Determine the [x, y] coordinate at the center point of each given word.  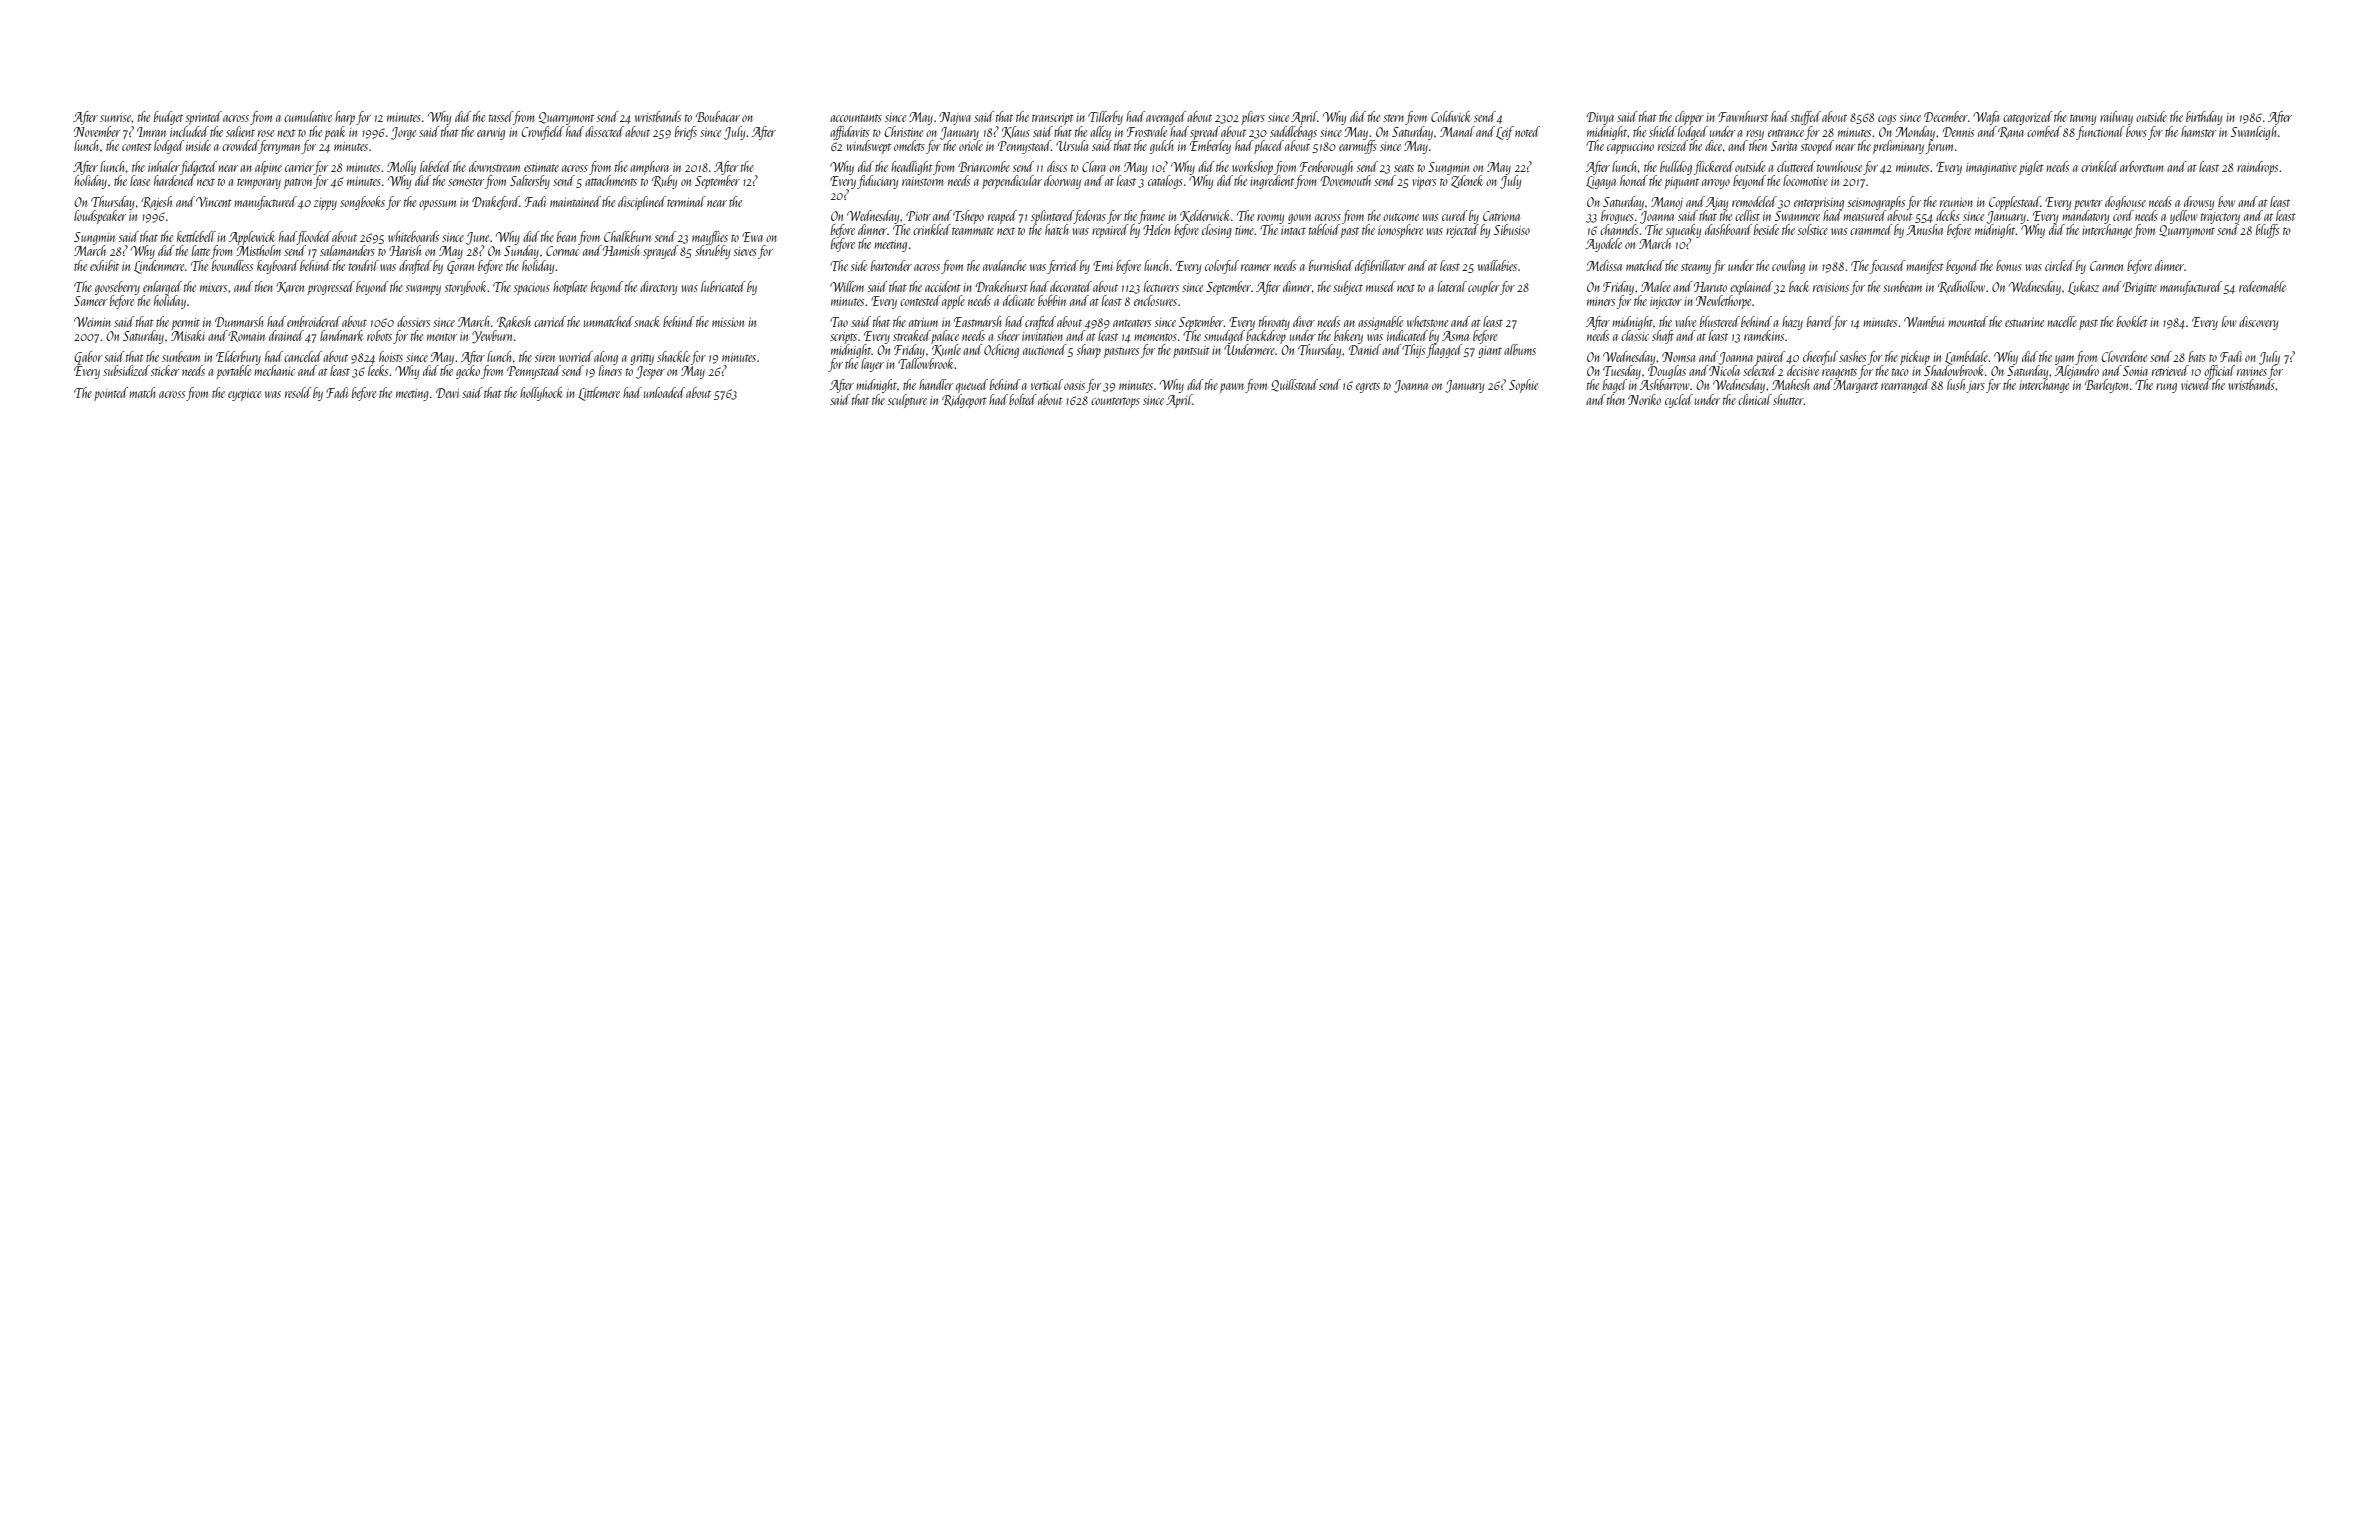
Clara [1094, 166]
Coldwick [1451, 116]
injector [1666, 303]
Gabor [88, 358]
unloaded [664, 392]
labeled [436, 166]
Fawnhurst [1743, 116]
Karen [290, 287]
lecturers [1161, 286]
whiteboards [413, 236]
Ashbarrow [1665, 384]
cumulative [308, 116]
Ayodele [1604, 245]
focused [1887, 267]
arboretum [2141, 166]
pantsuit [1191, 352]
